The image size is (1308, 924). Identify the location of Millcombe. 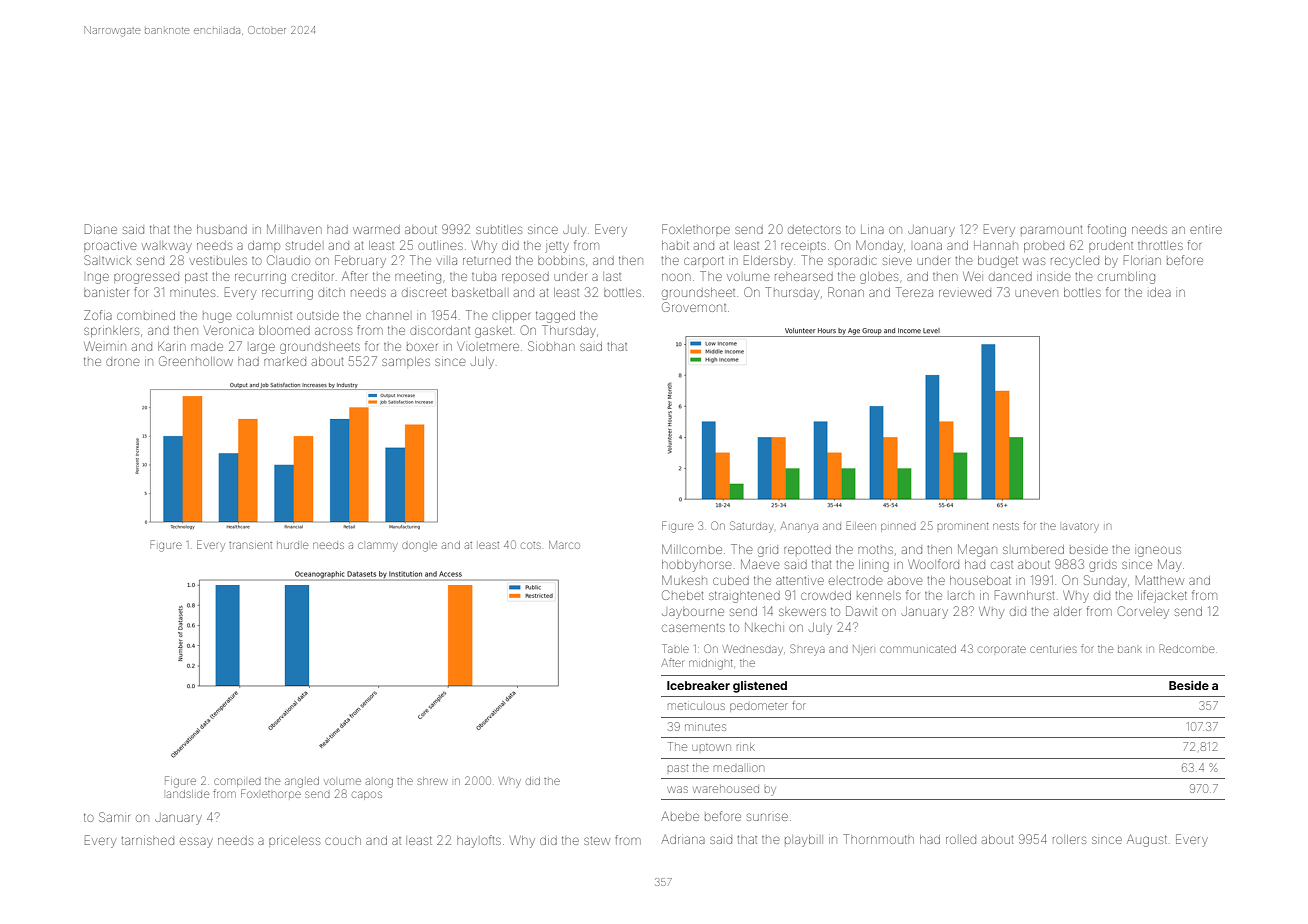
(692, 549).
